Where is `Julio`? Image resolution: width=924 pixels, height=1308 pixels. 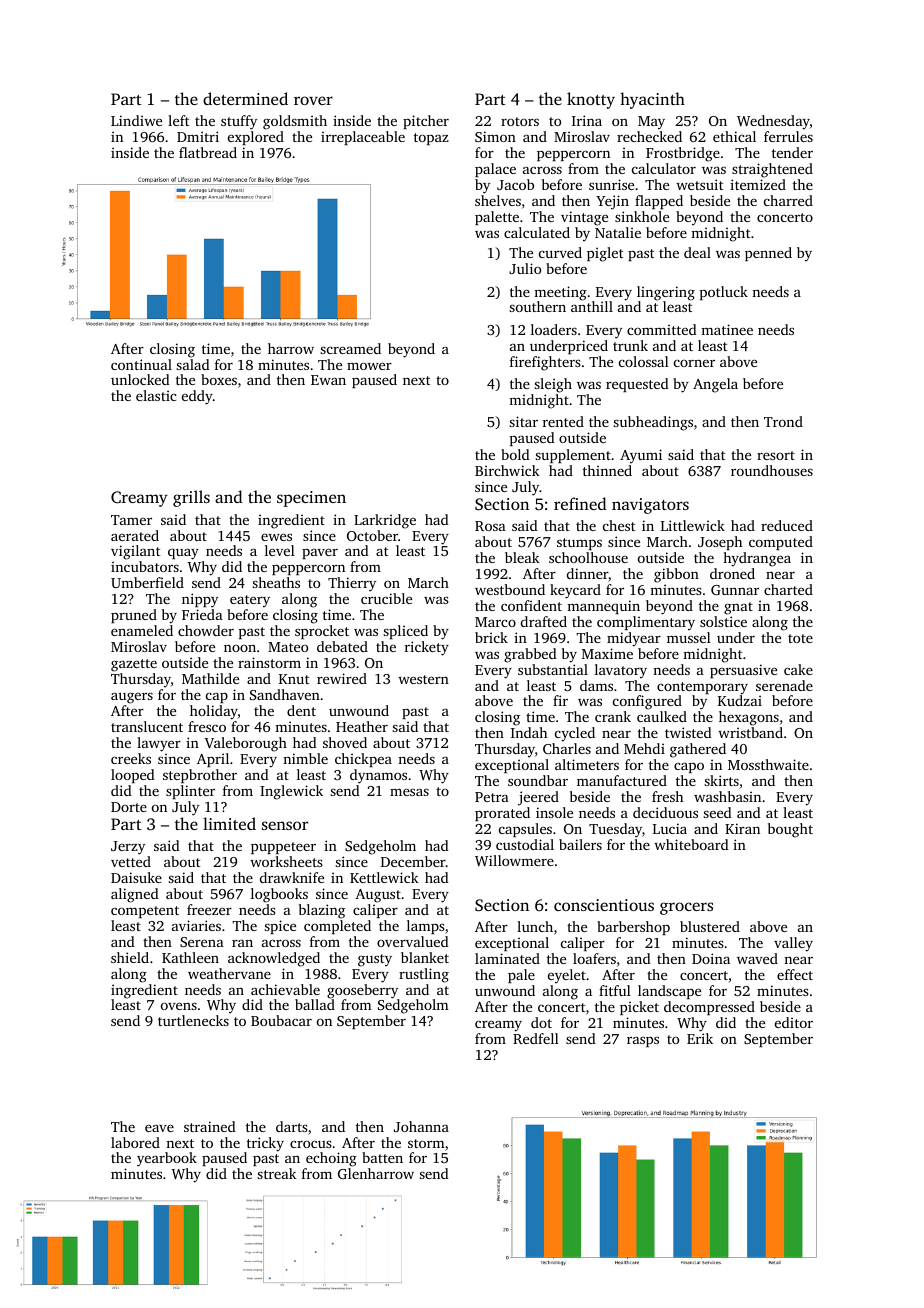
Julio is located at coordinates (525, 268).
